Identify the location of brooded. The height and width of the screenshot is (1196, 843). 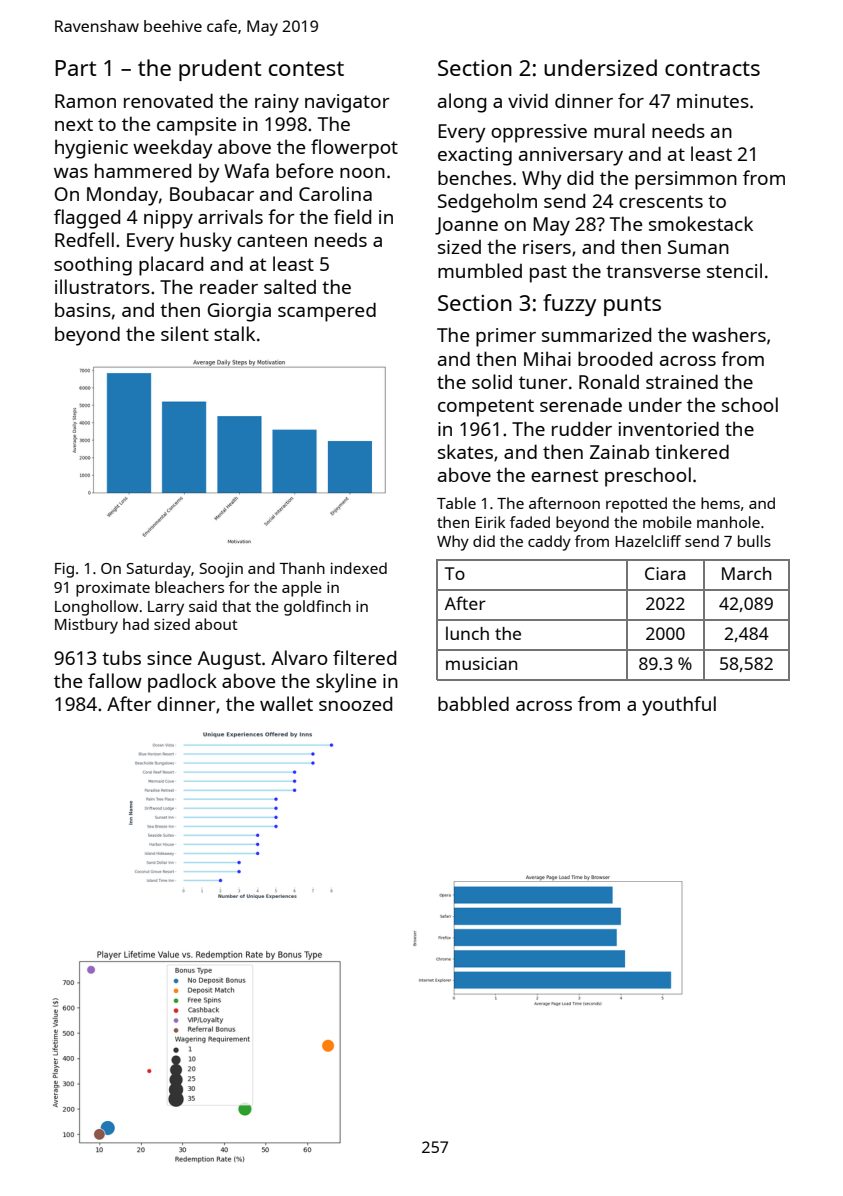
(615, 358).
